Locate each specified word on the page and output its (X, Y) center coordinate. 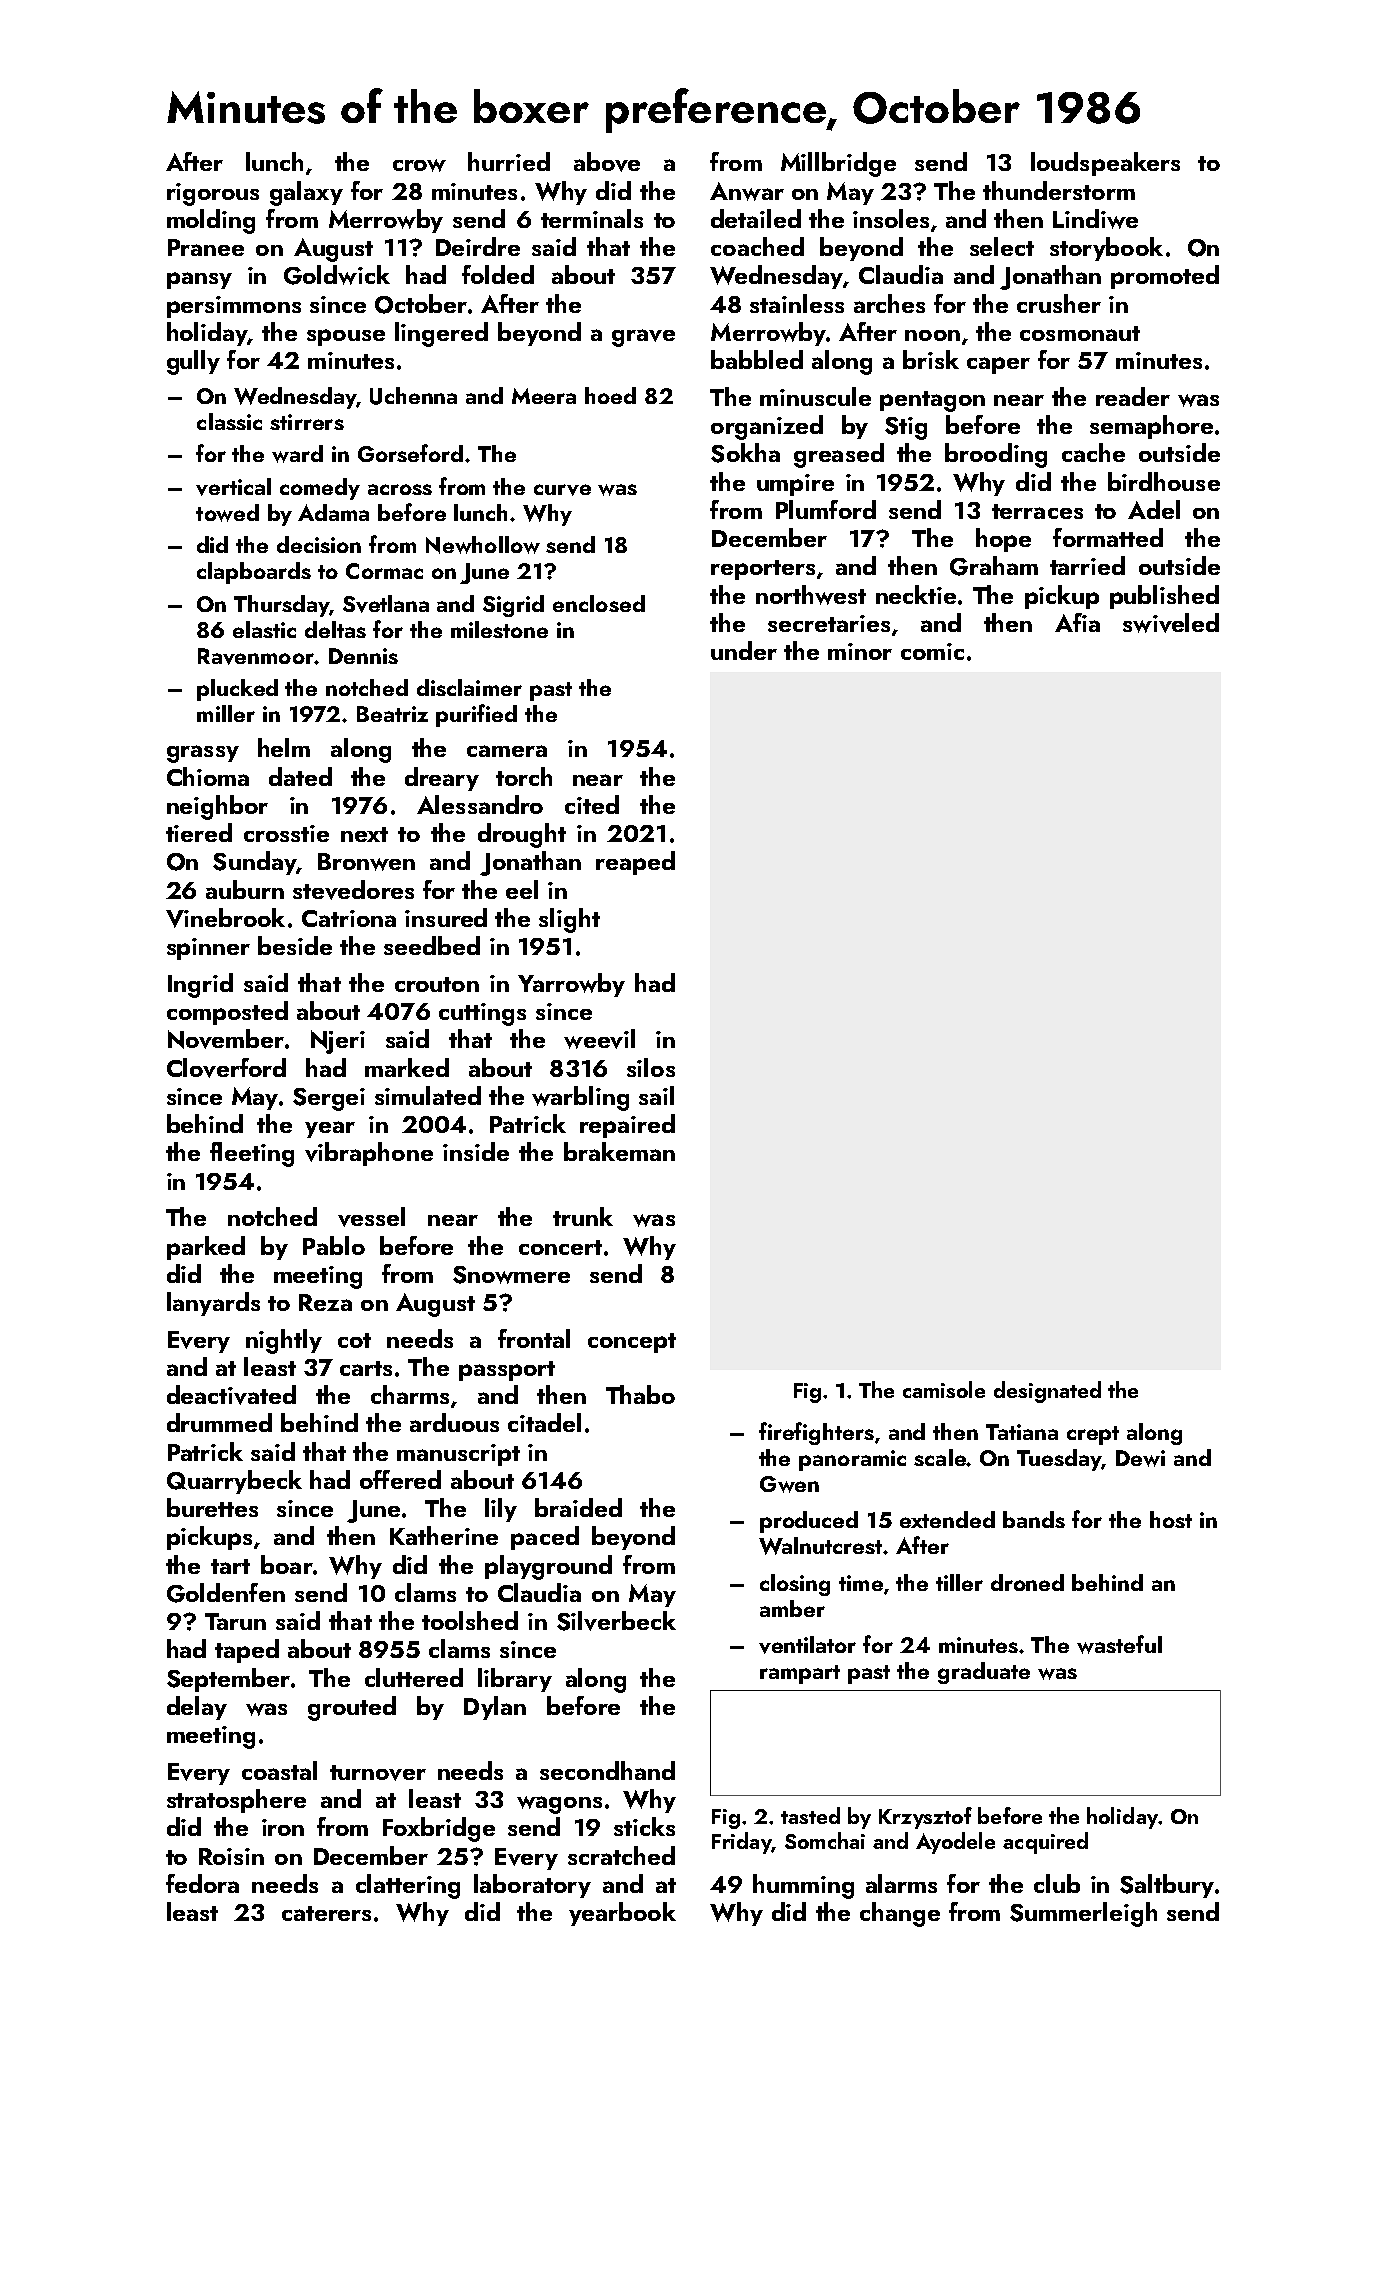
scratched (621, 1855)
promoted (1165, 277)
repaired (627, 1126)
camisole (944, 1389)
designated (1047, 1392)
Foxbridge (439, 1829)
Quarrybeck (234, 1482)
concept (632, 1343)
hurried (509, 161)
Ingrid (200, 985)
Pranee (206, 247)
